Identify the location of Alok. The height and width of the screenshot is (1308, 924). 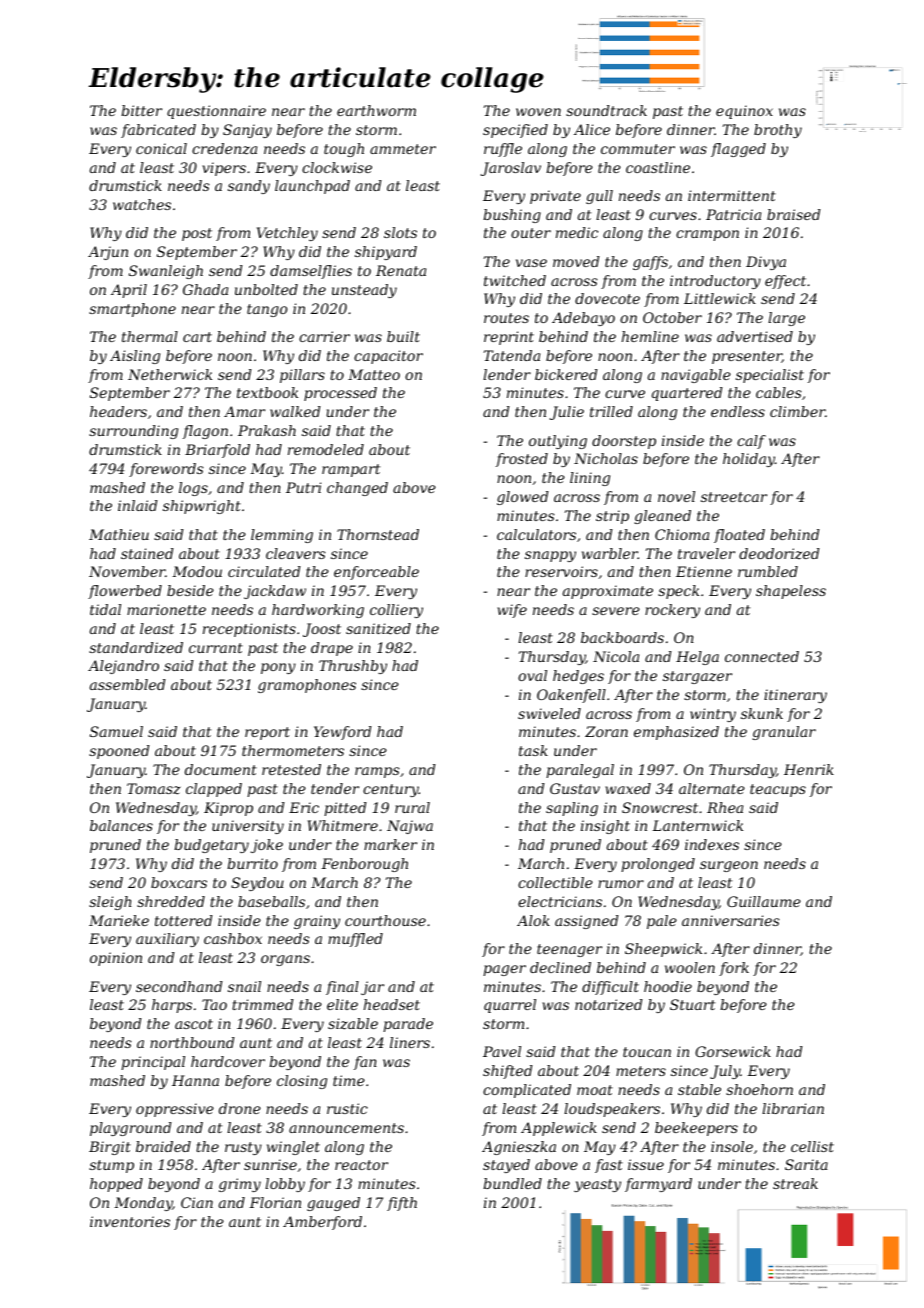
(533, 920).
